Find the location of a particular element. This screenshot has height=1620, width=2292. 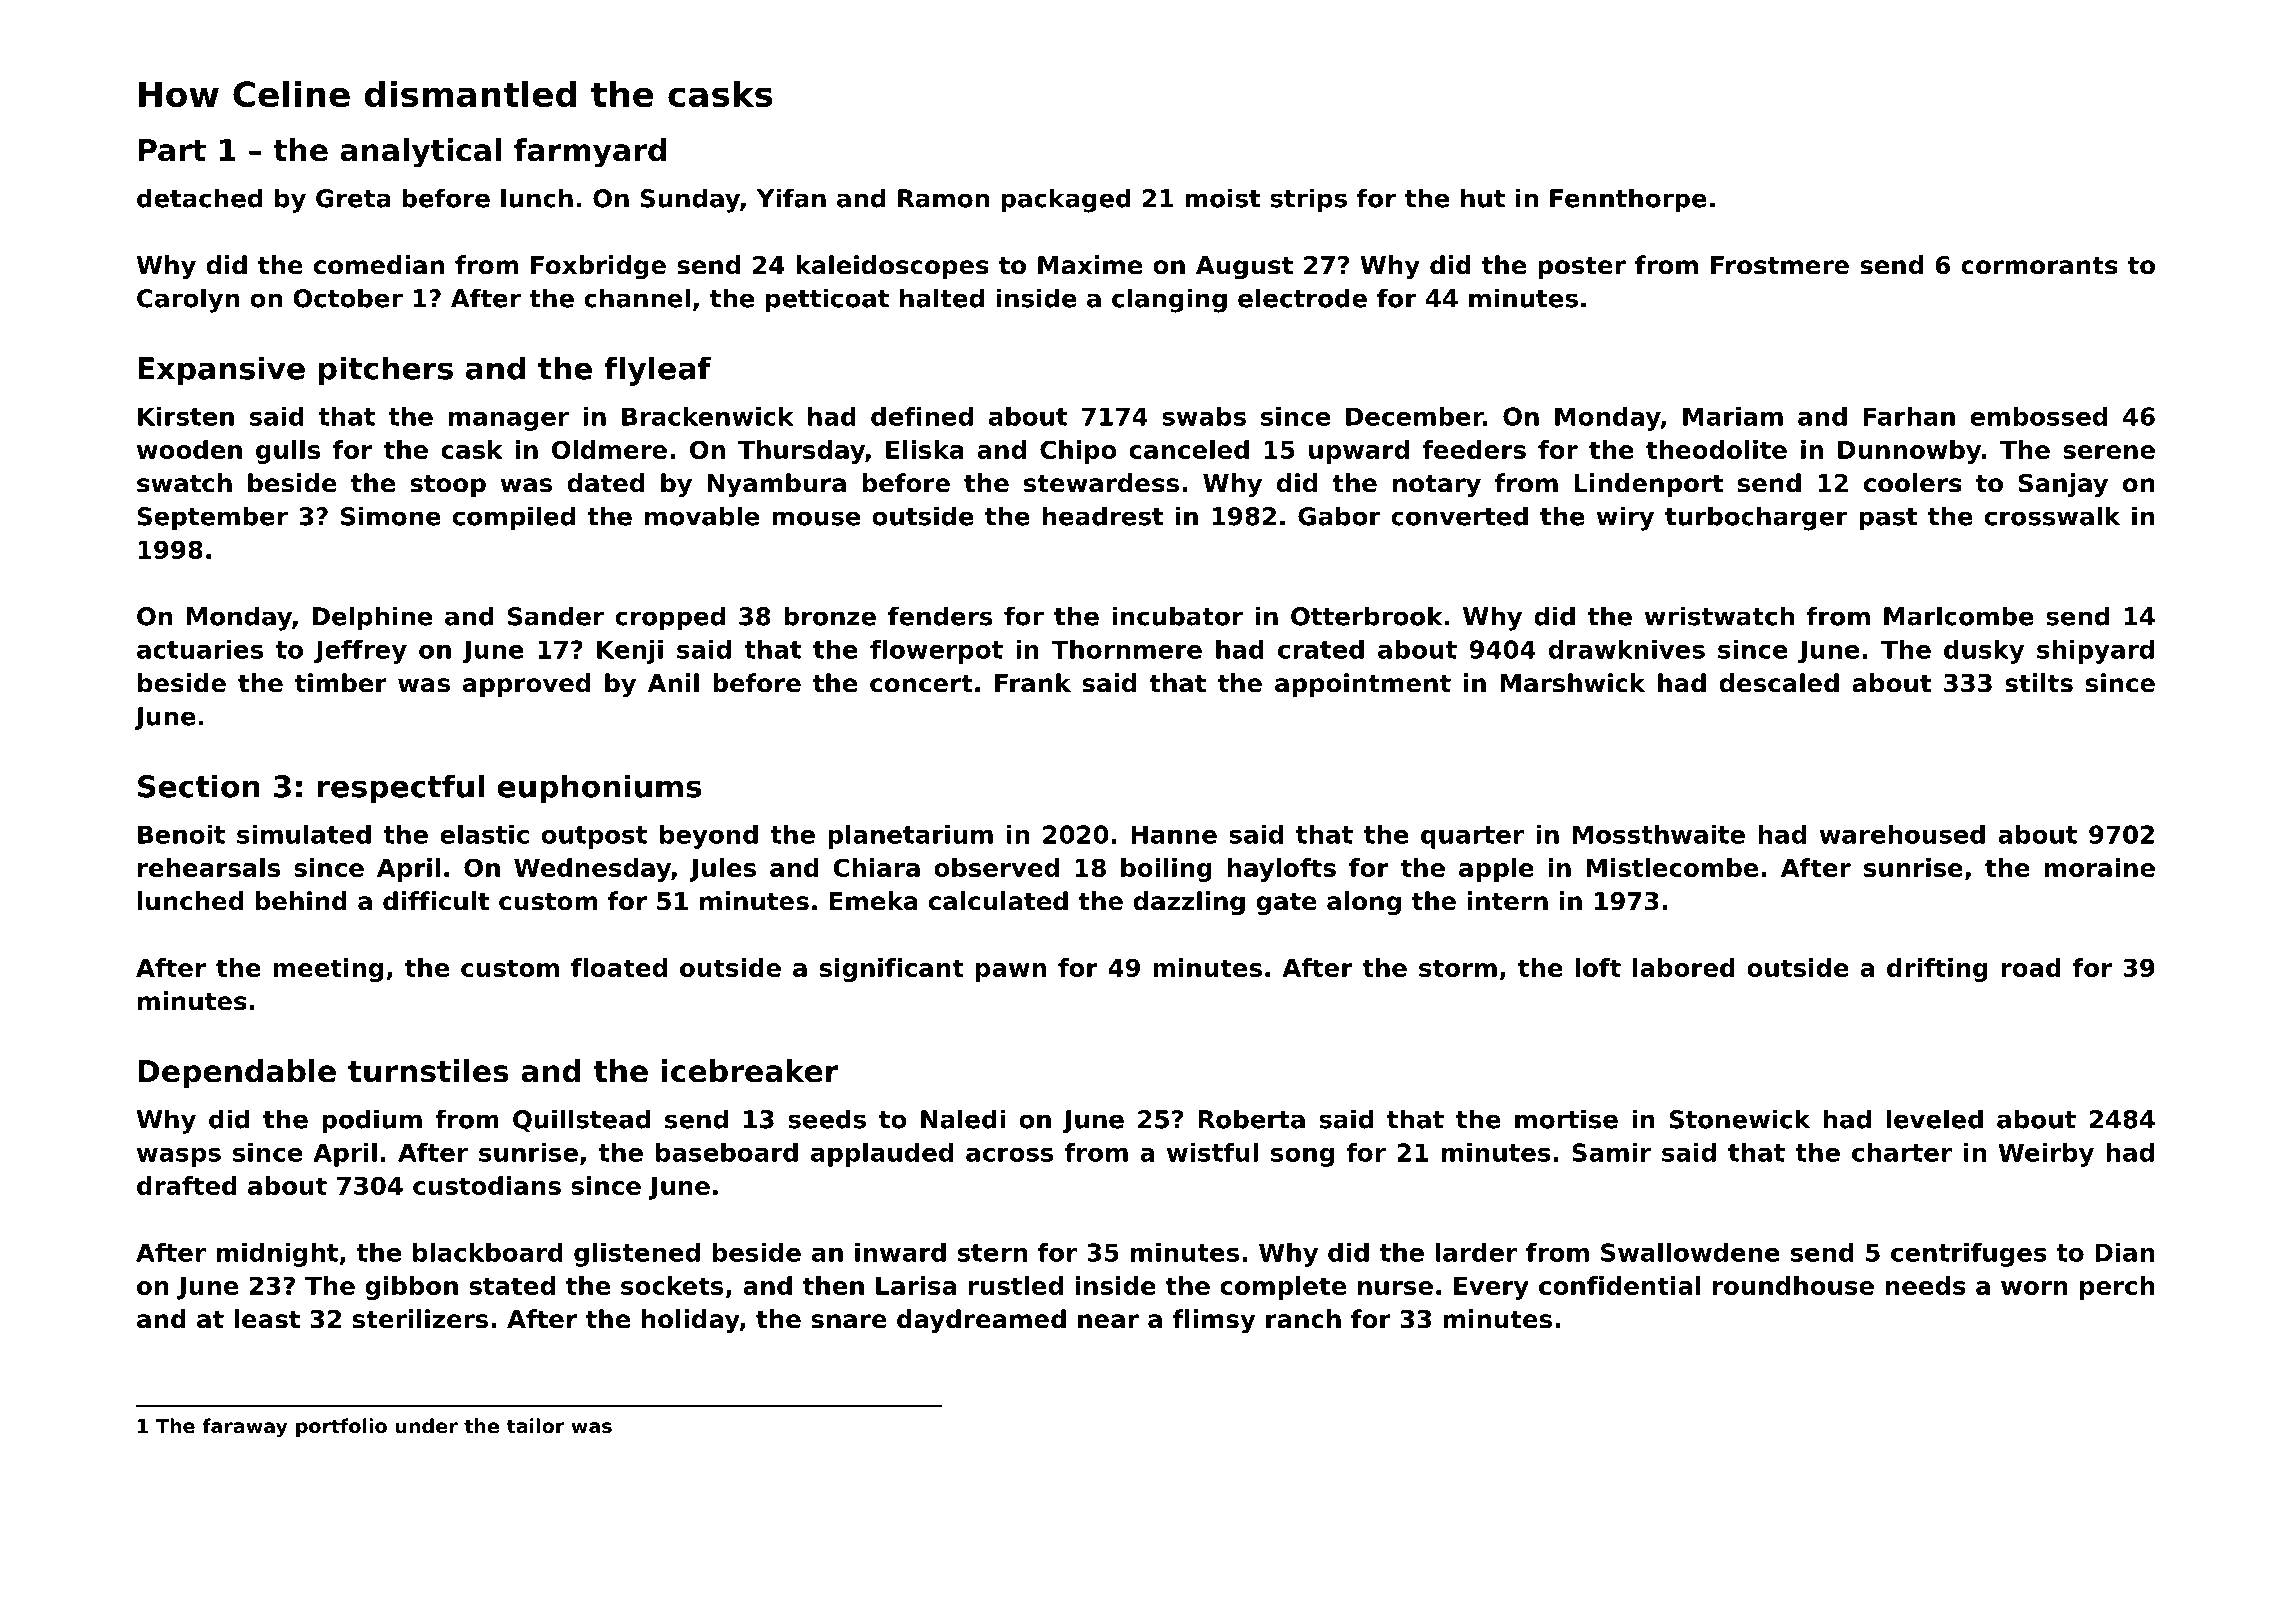

storm is located at coordinates (1458, 968).
